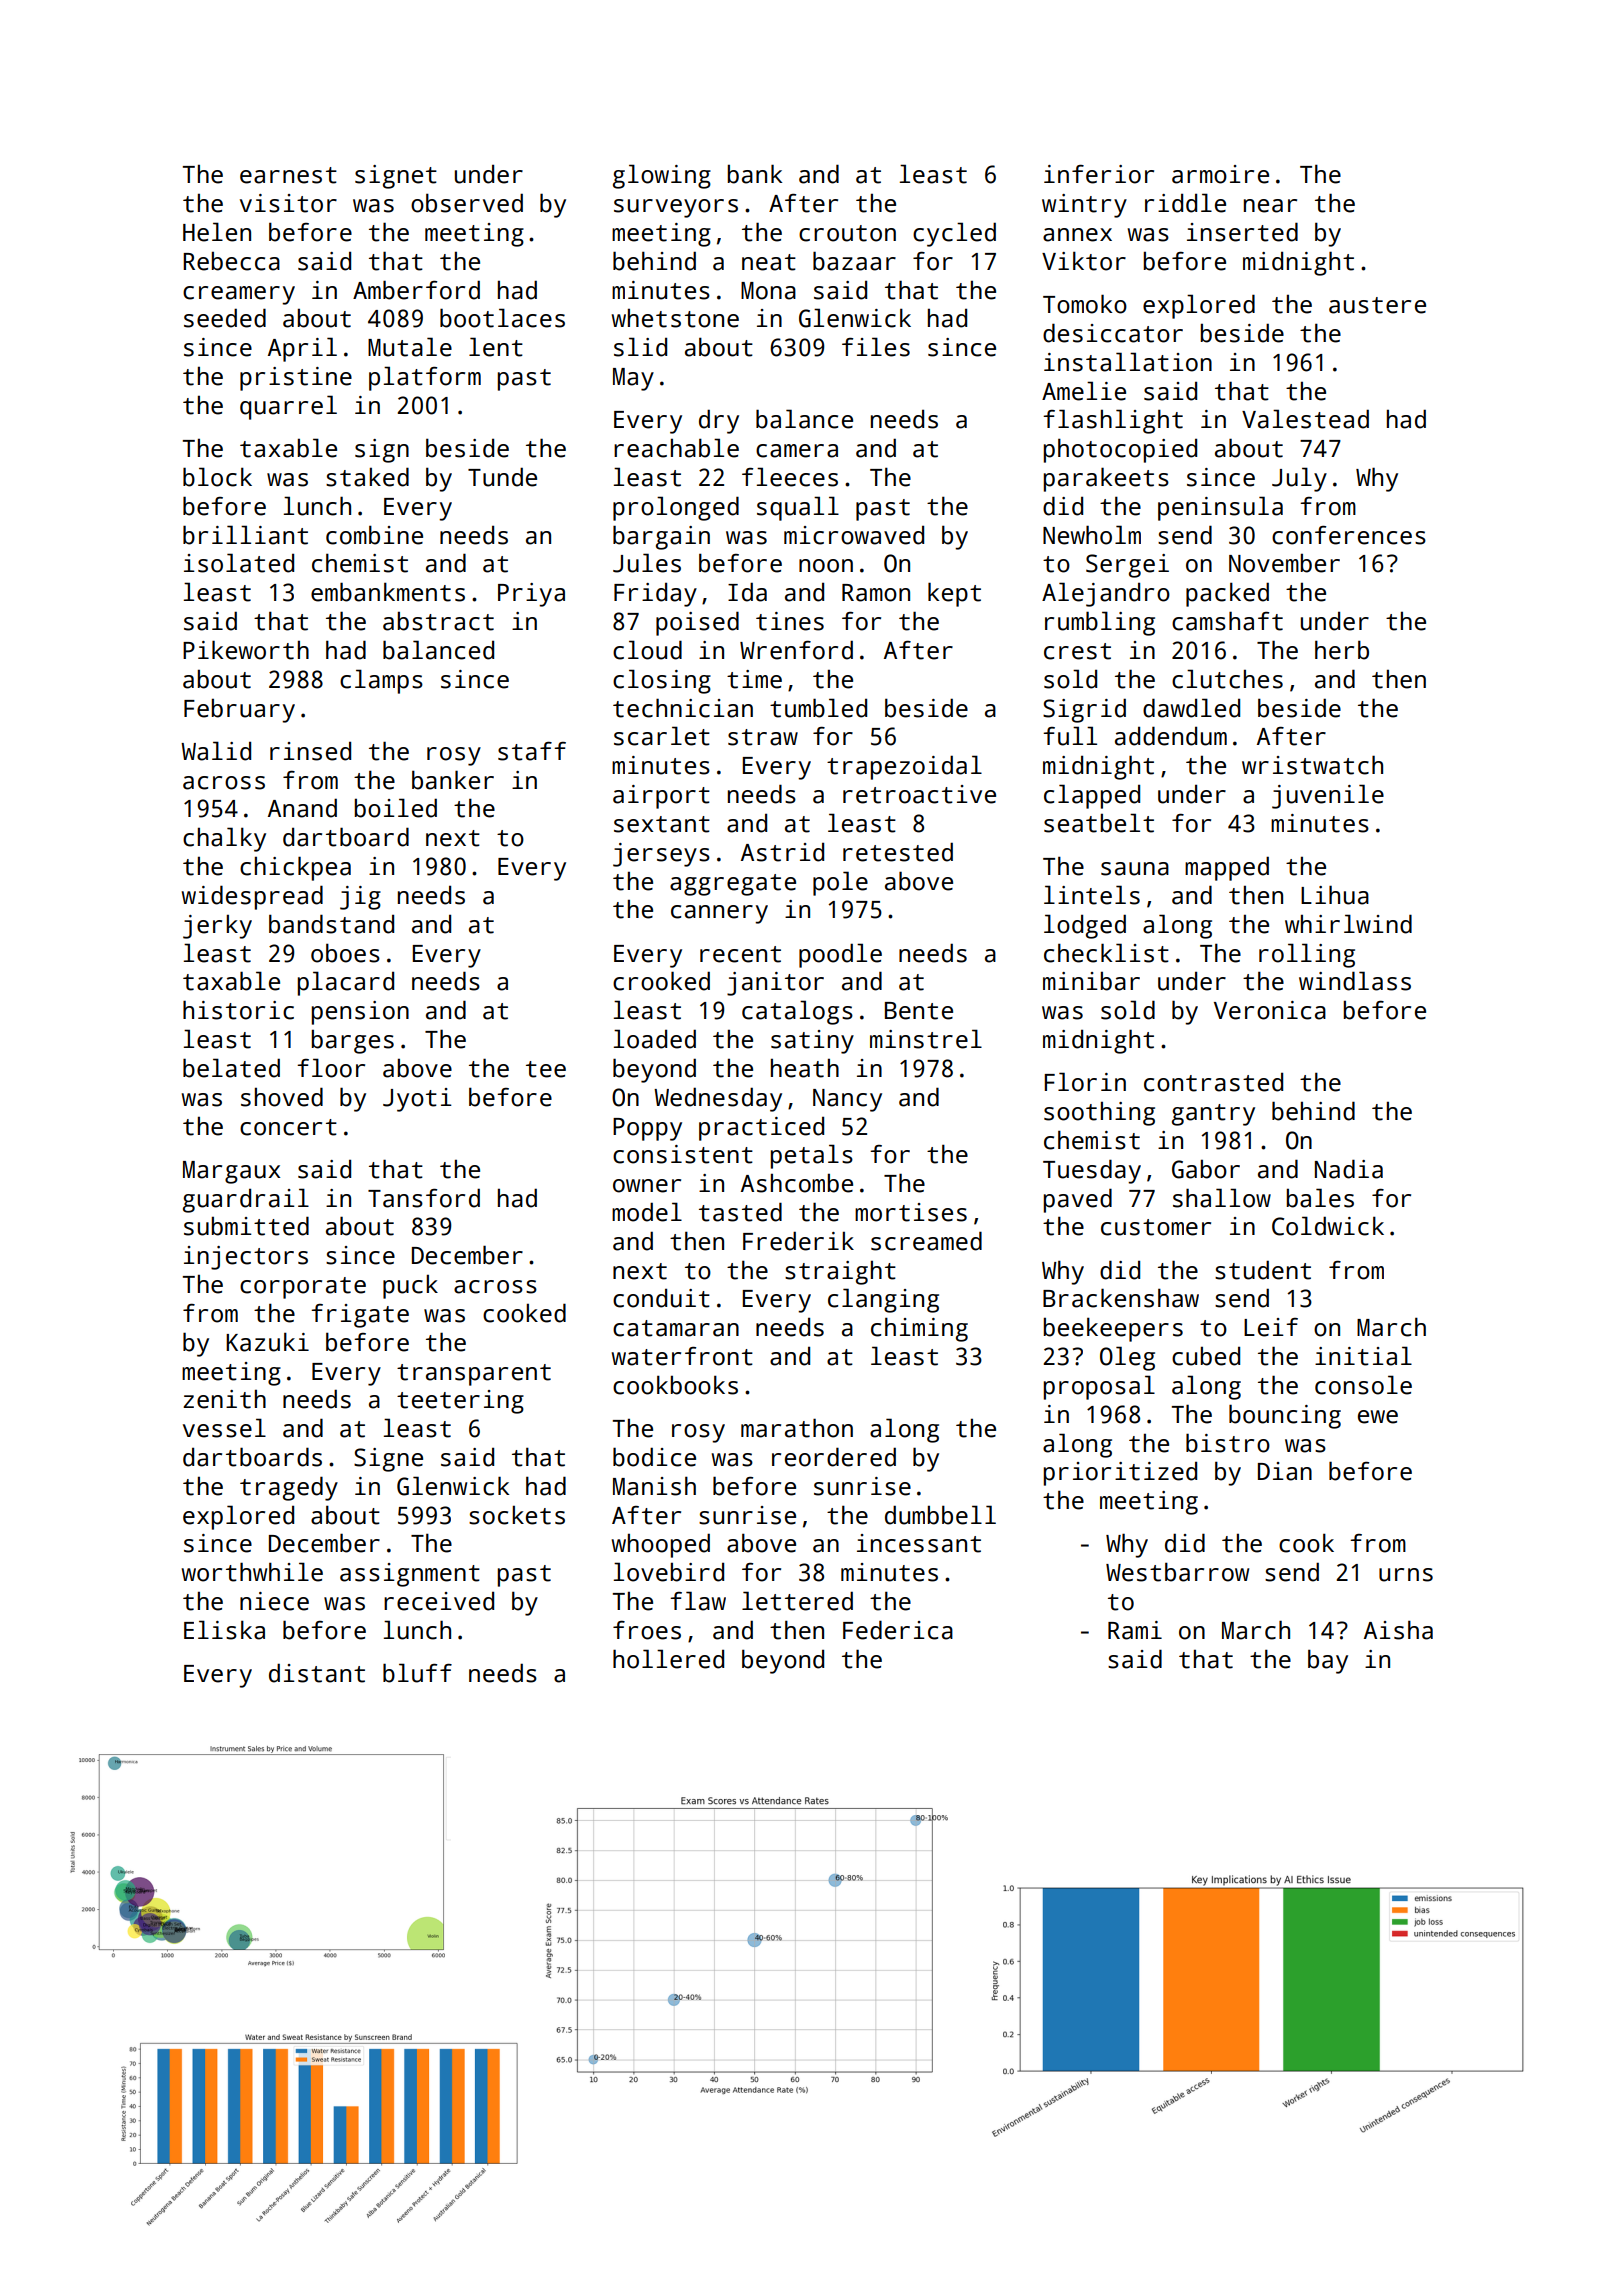 The image size is (1620, 2292). I want to click on tumbled, so click(818, 708).
